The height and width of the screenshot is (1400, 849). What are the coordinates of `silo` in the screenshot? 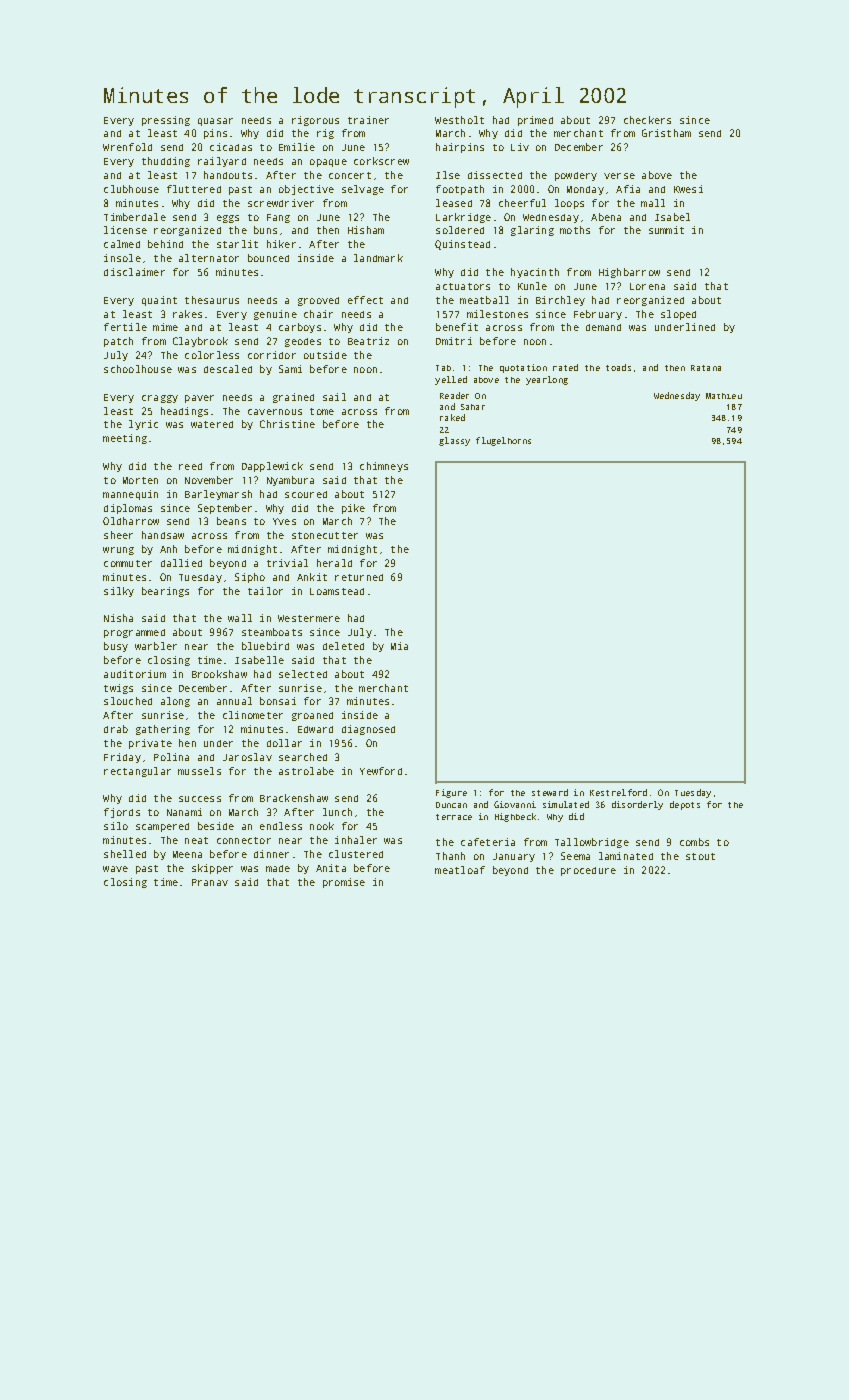 It's located at (116, 826).
